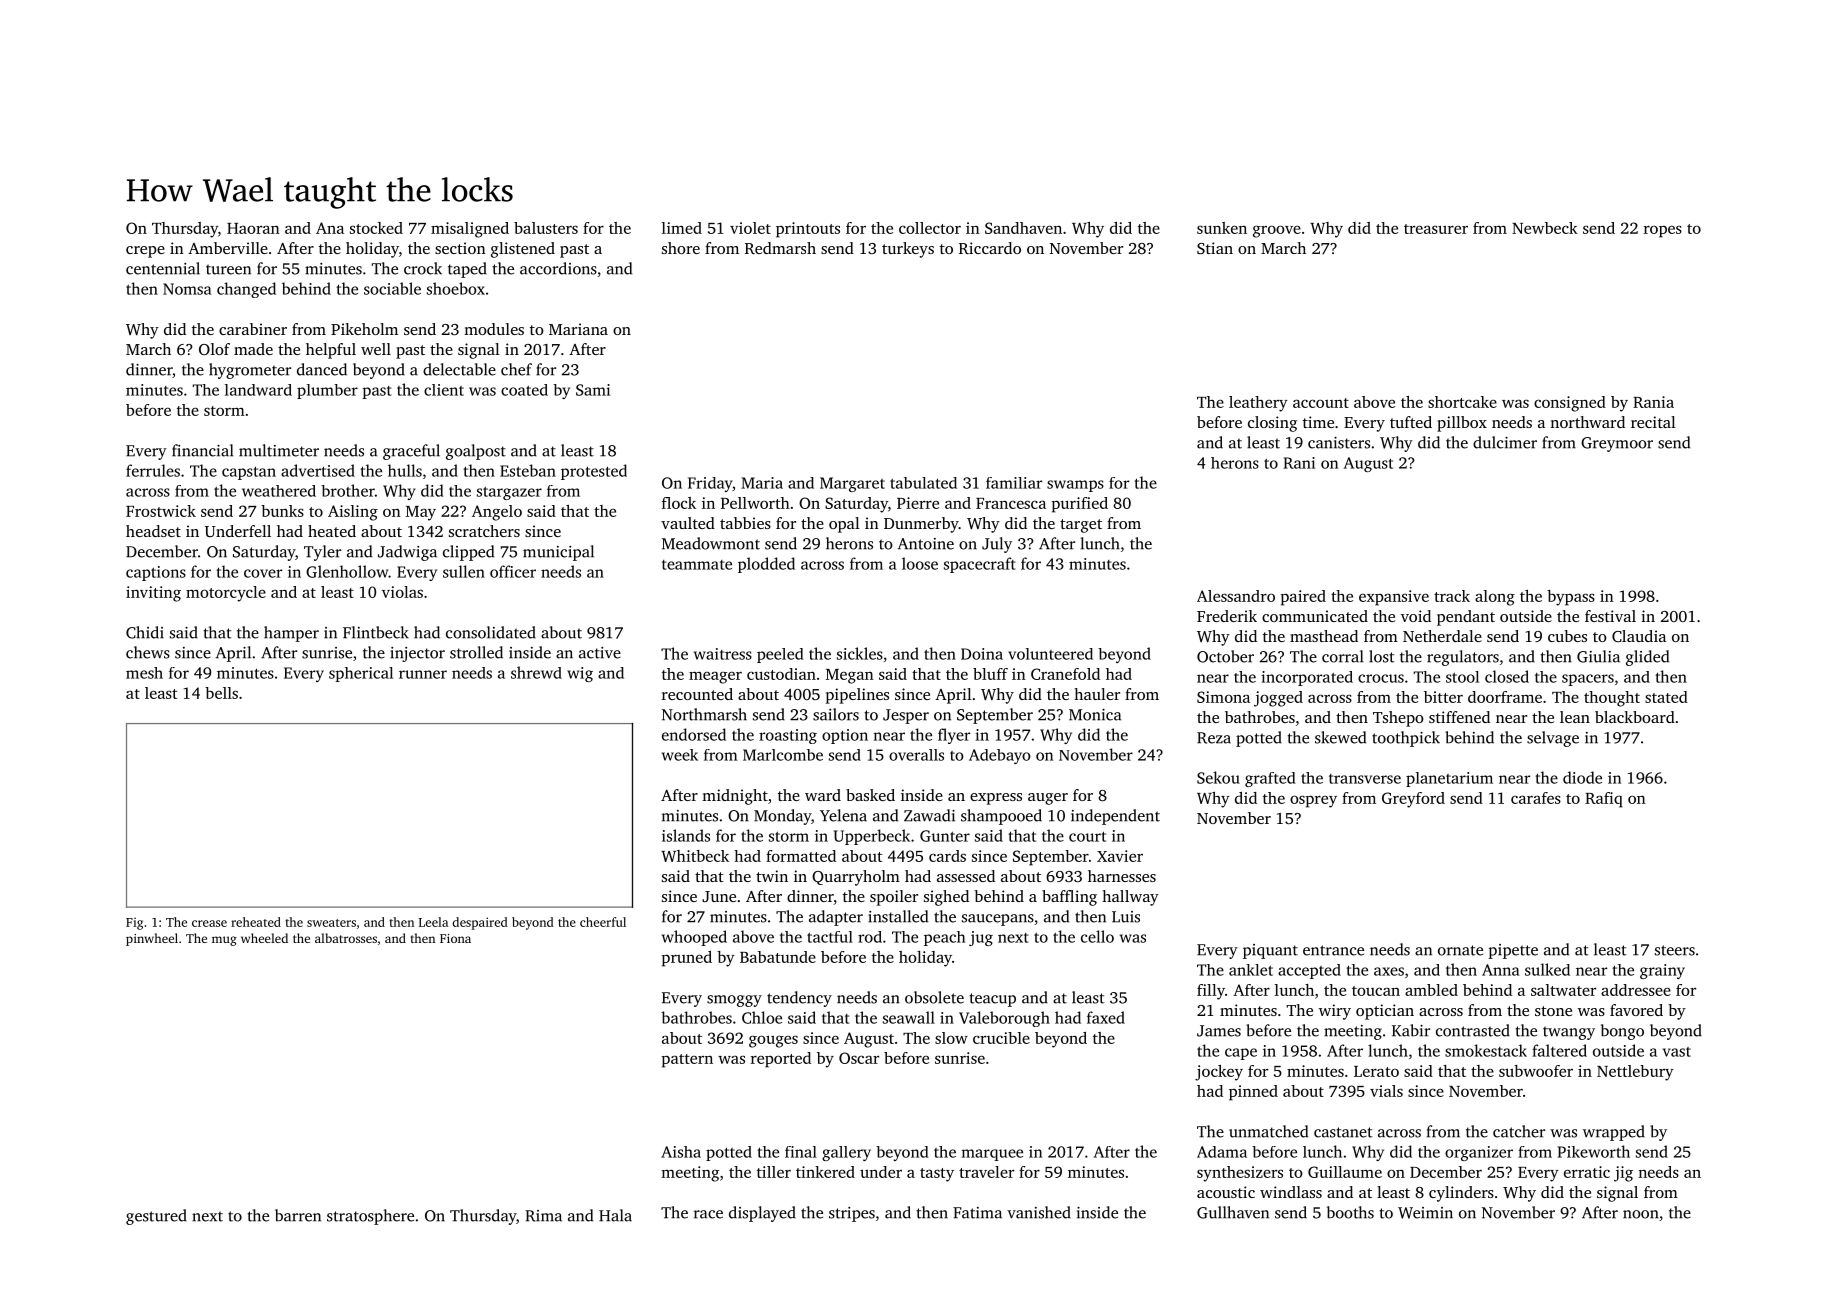 This screenshot has width=1830, height=1294. I want to click on financial, so click(203, 450).
